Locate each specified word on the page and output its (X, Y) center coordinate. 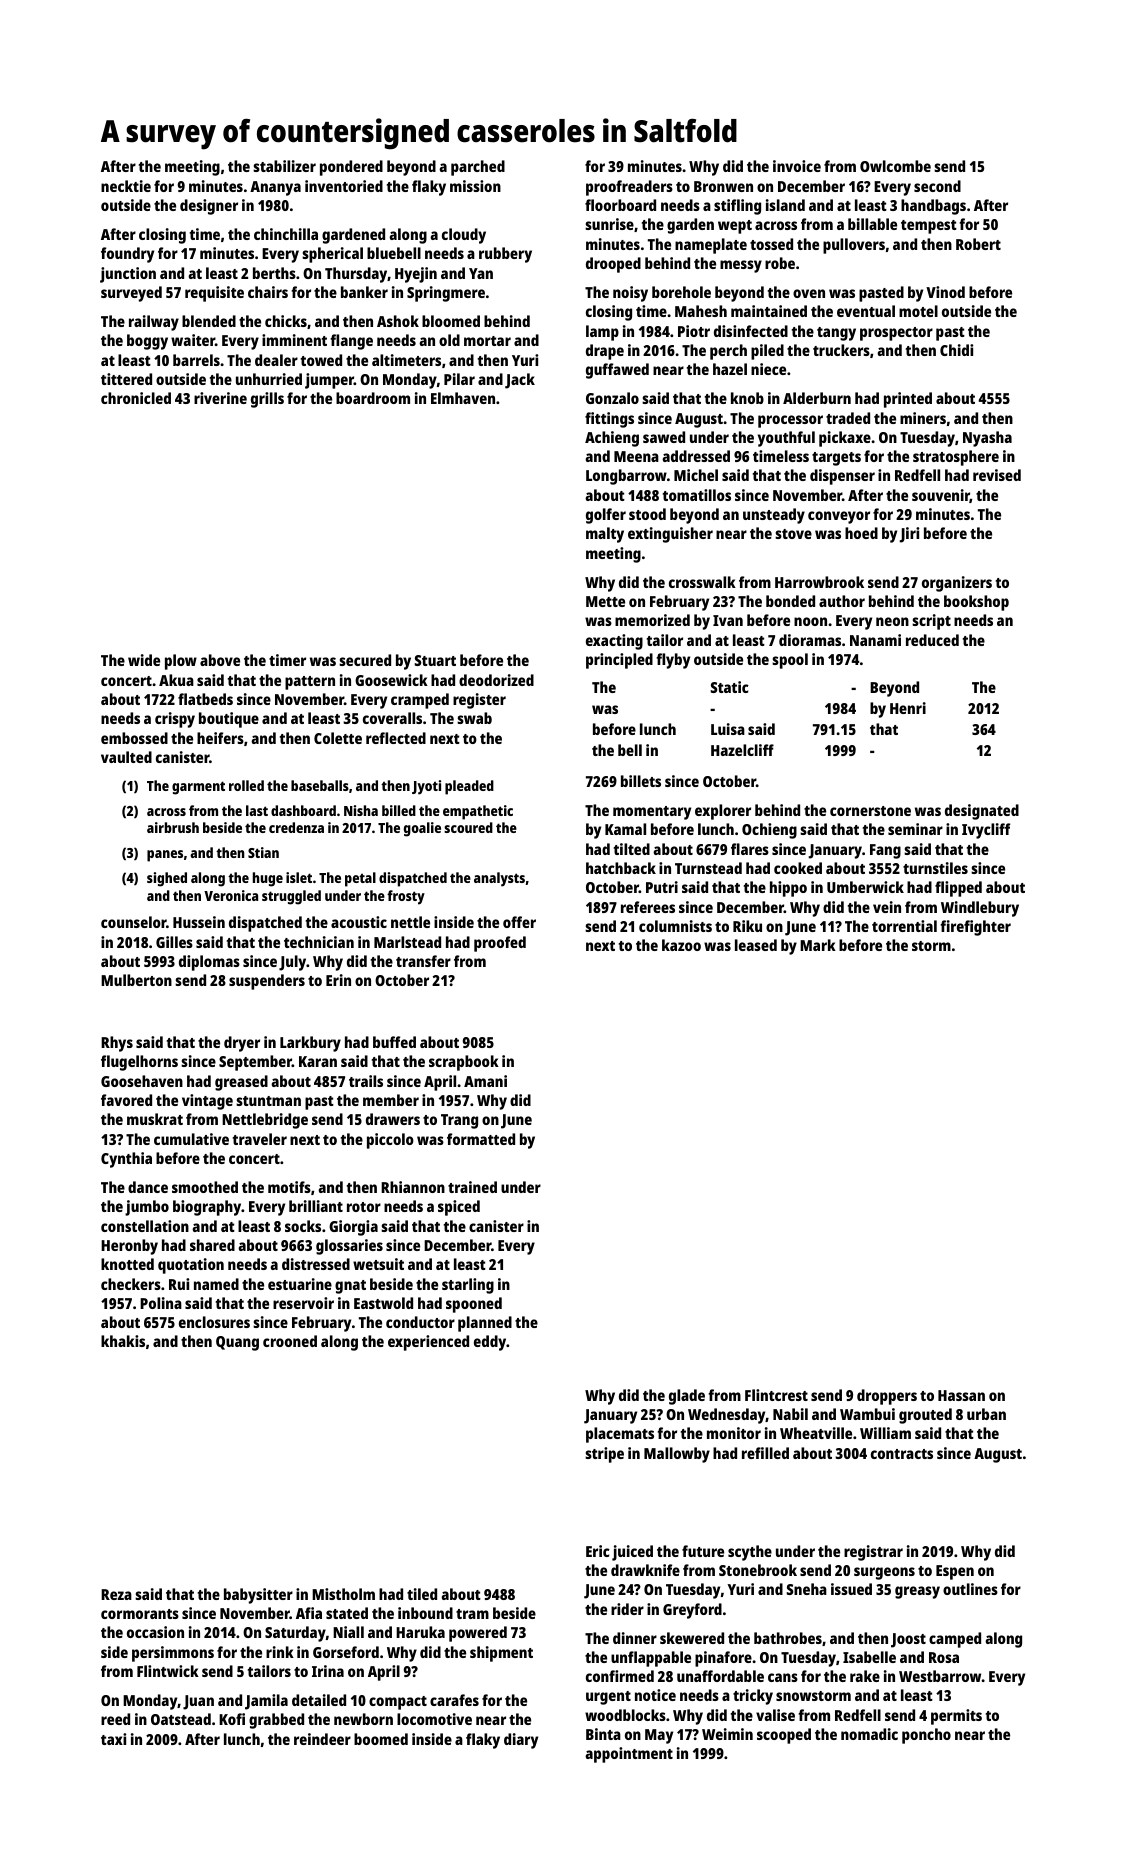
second (937, 186)
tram (472, 1614)
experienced (428, 1343)
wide (144, 660)
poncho (926, 1736)
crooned (290, 1341)
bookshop (976, 603)
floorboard (620, 205)
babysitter (258, 1596)
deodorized (496, 680)
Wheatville (816, 1433)
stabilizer (284, 166)
